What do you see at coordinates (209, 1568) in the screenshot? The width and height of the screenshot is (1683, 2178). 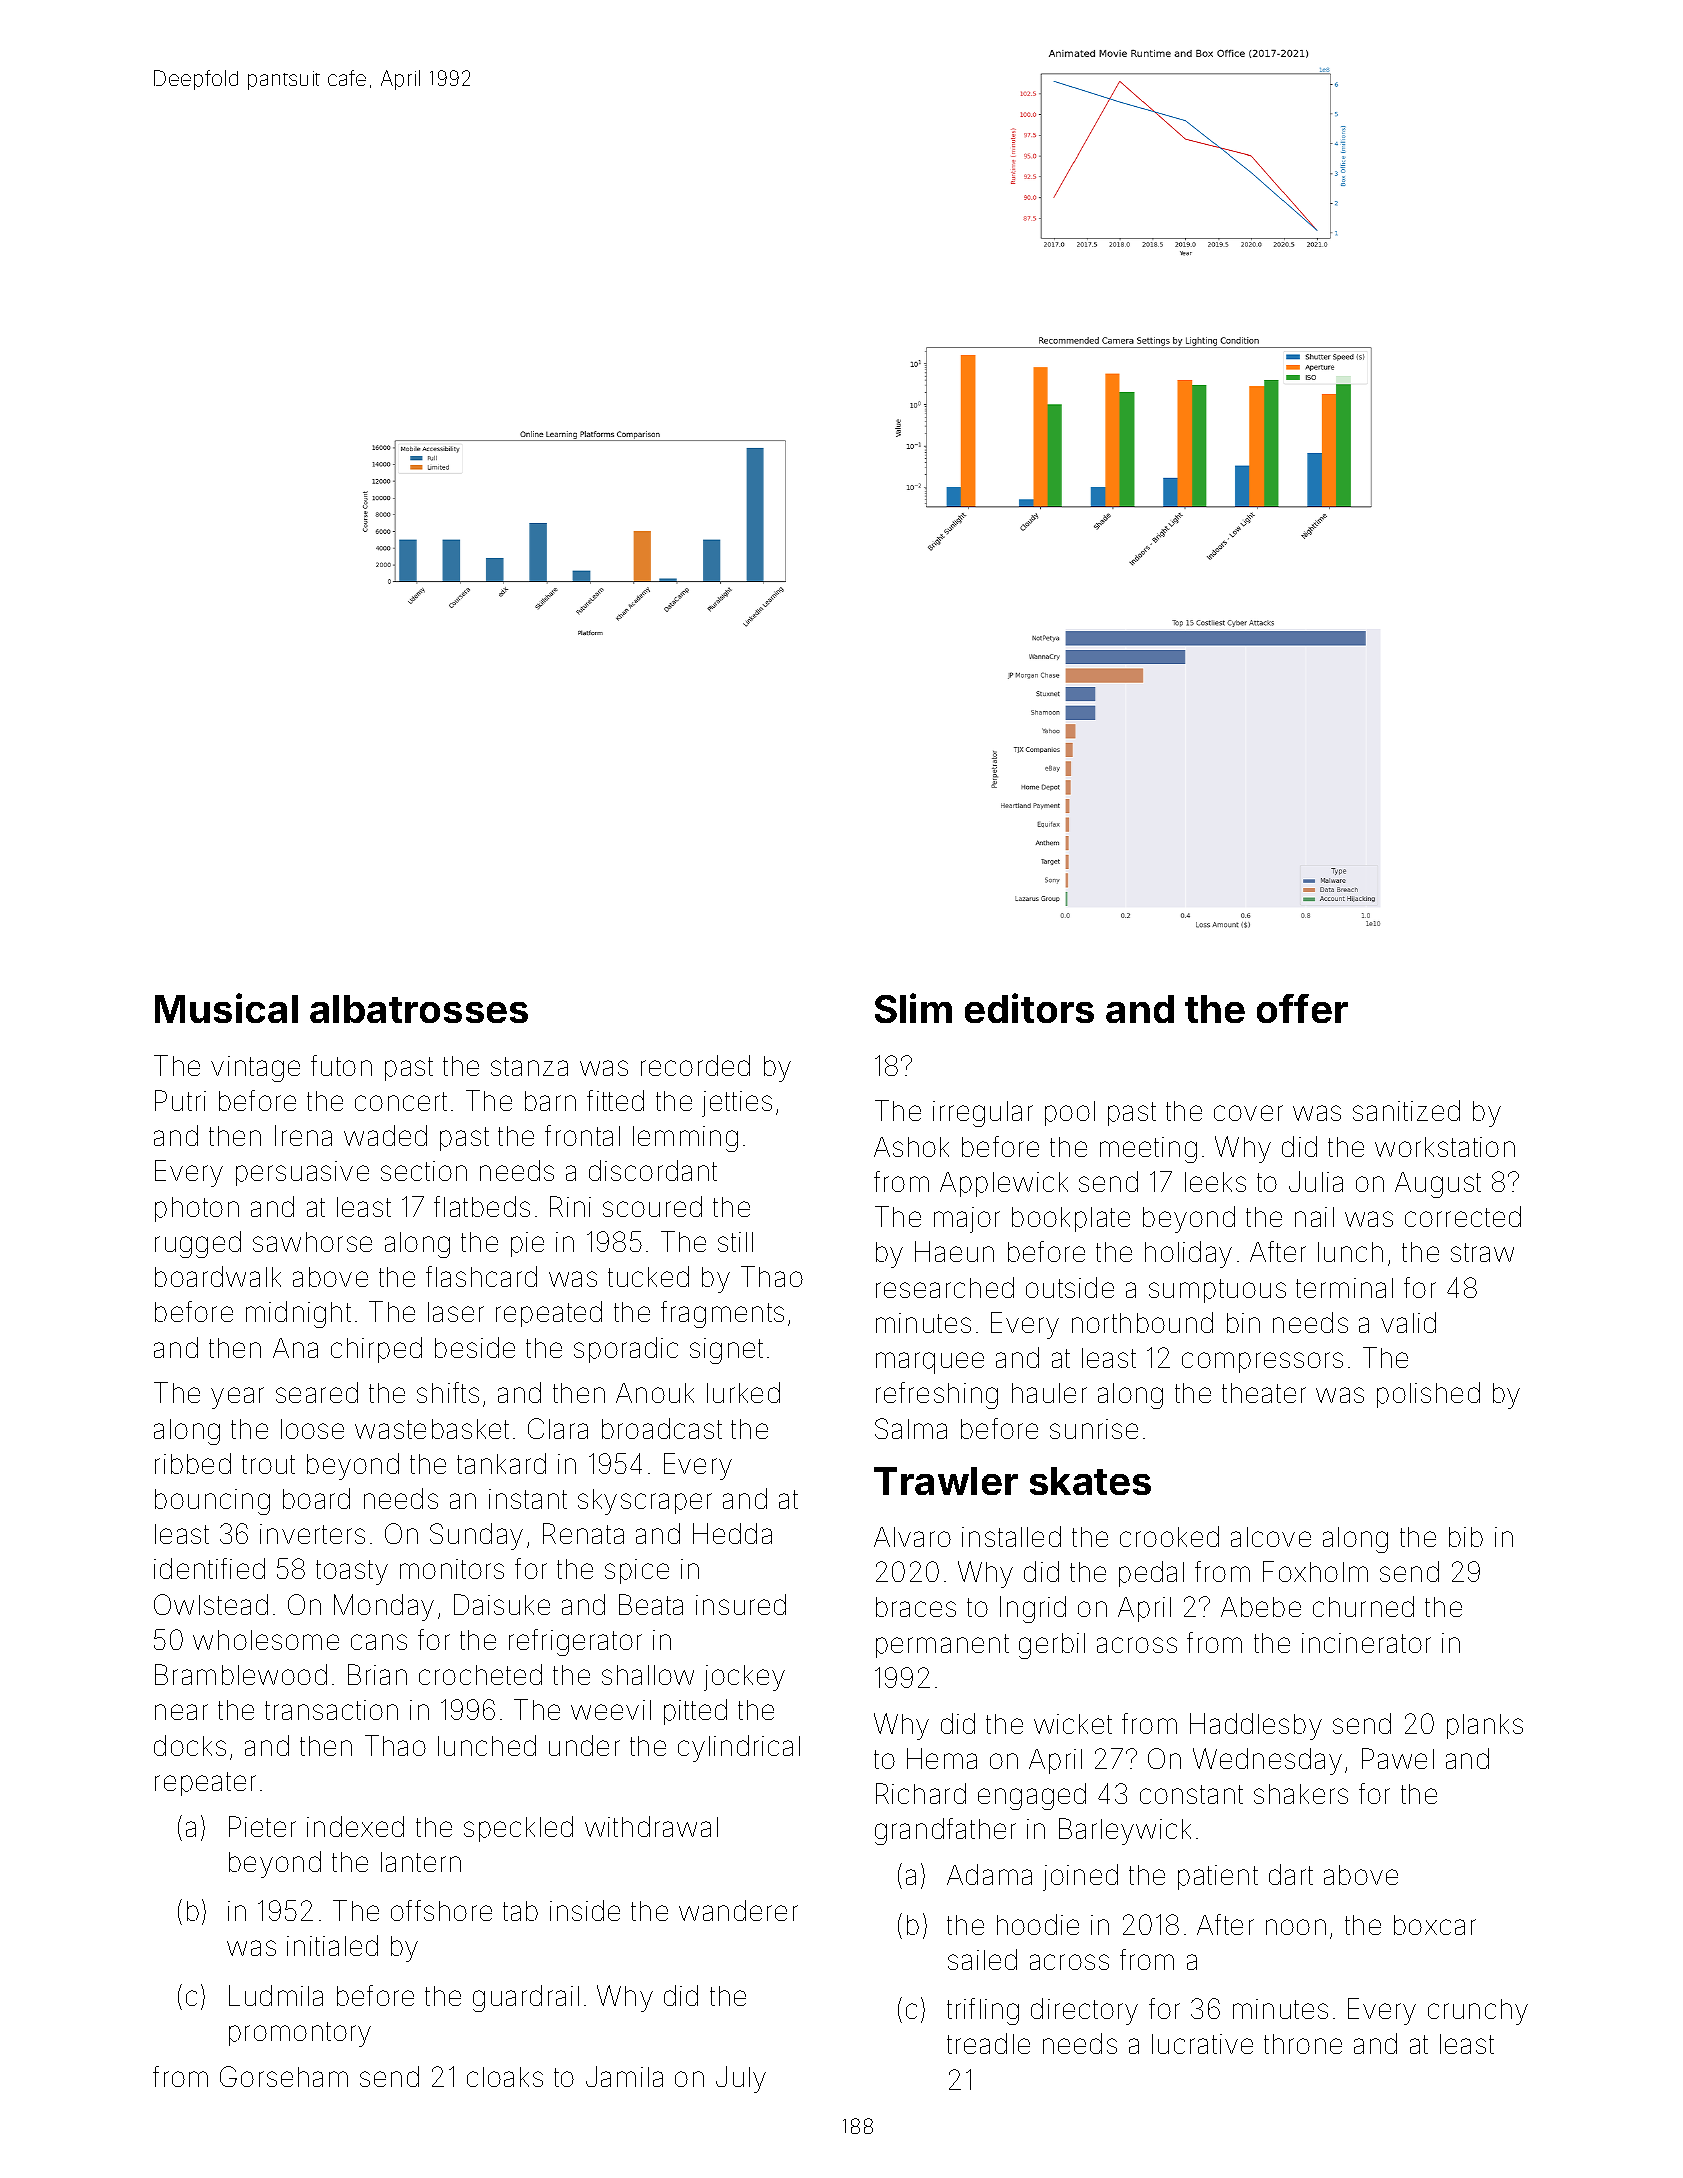 I see `identified` at bounding box center [209, 1568].
